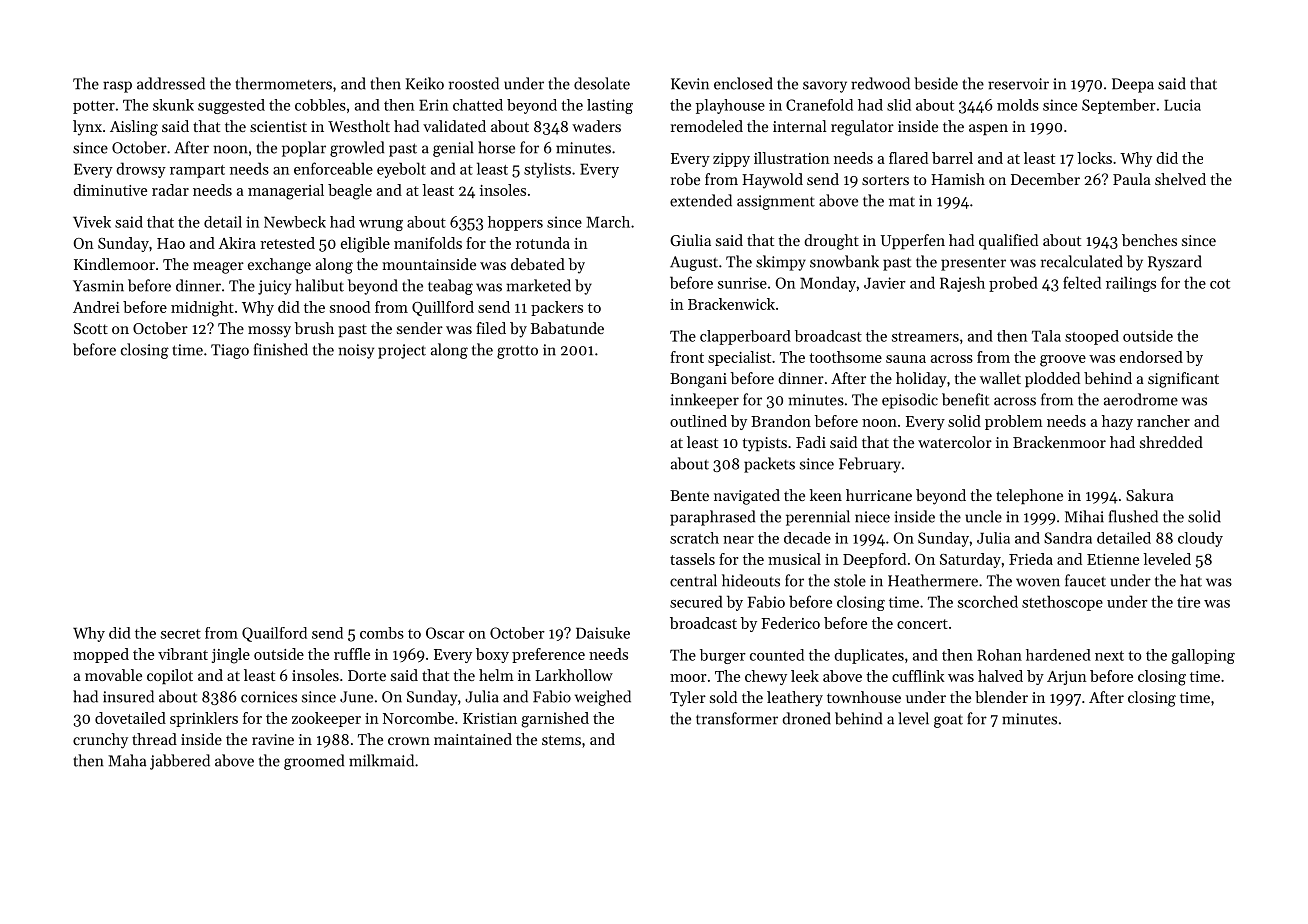  What do you see at coordinates (1182, 105) in the image?
I see `Lucia` at bounding box center [1182, 105].
